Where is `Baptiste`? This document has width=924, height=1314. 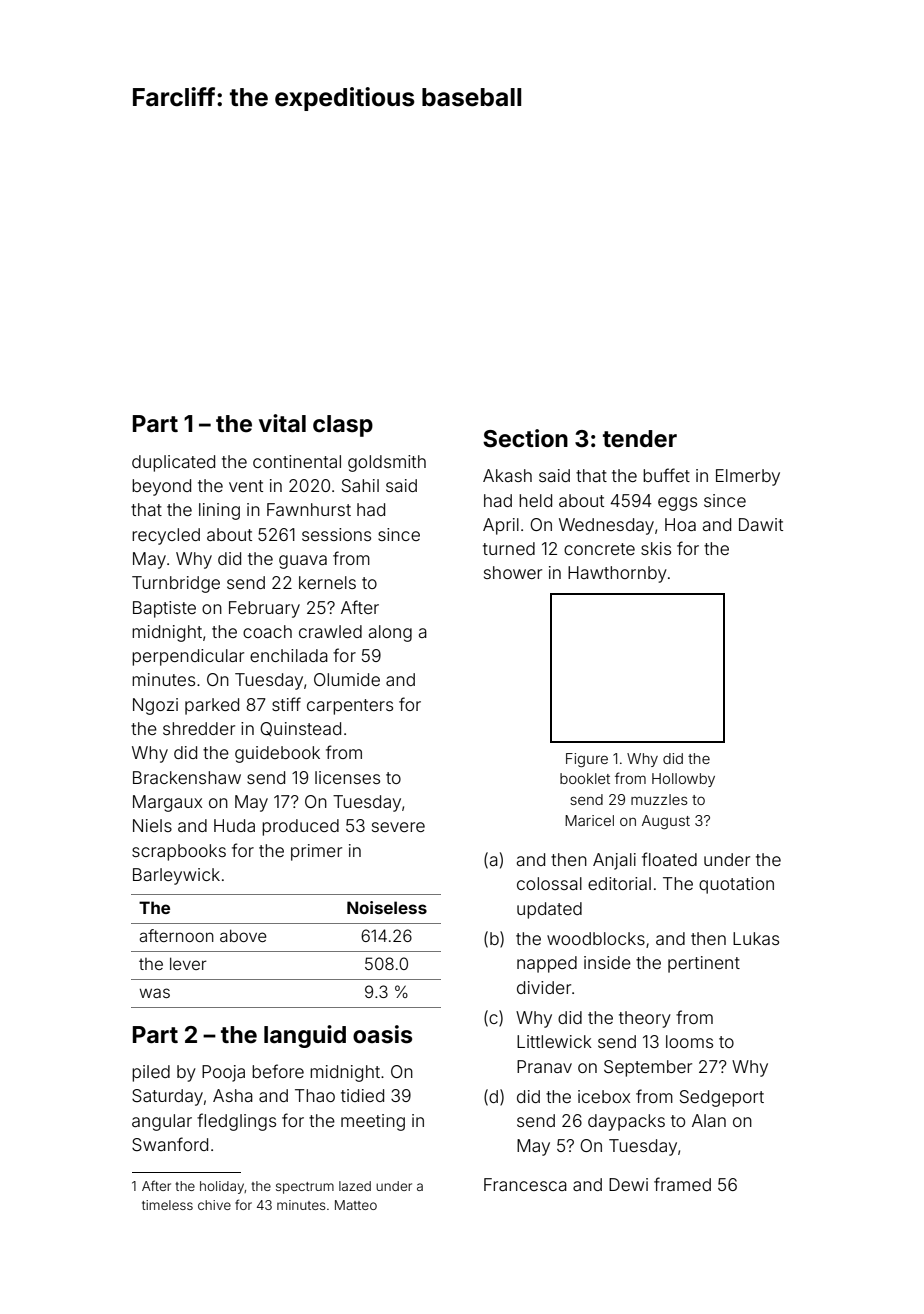 Baptiste is located at coordinates (164, 609).
